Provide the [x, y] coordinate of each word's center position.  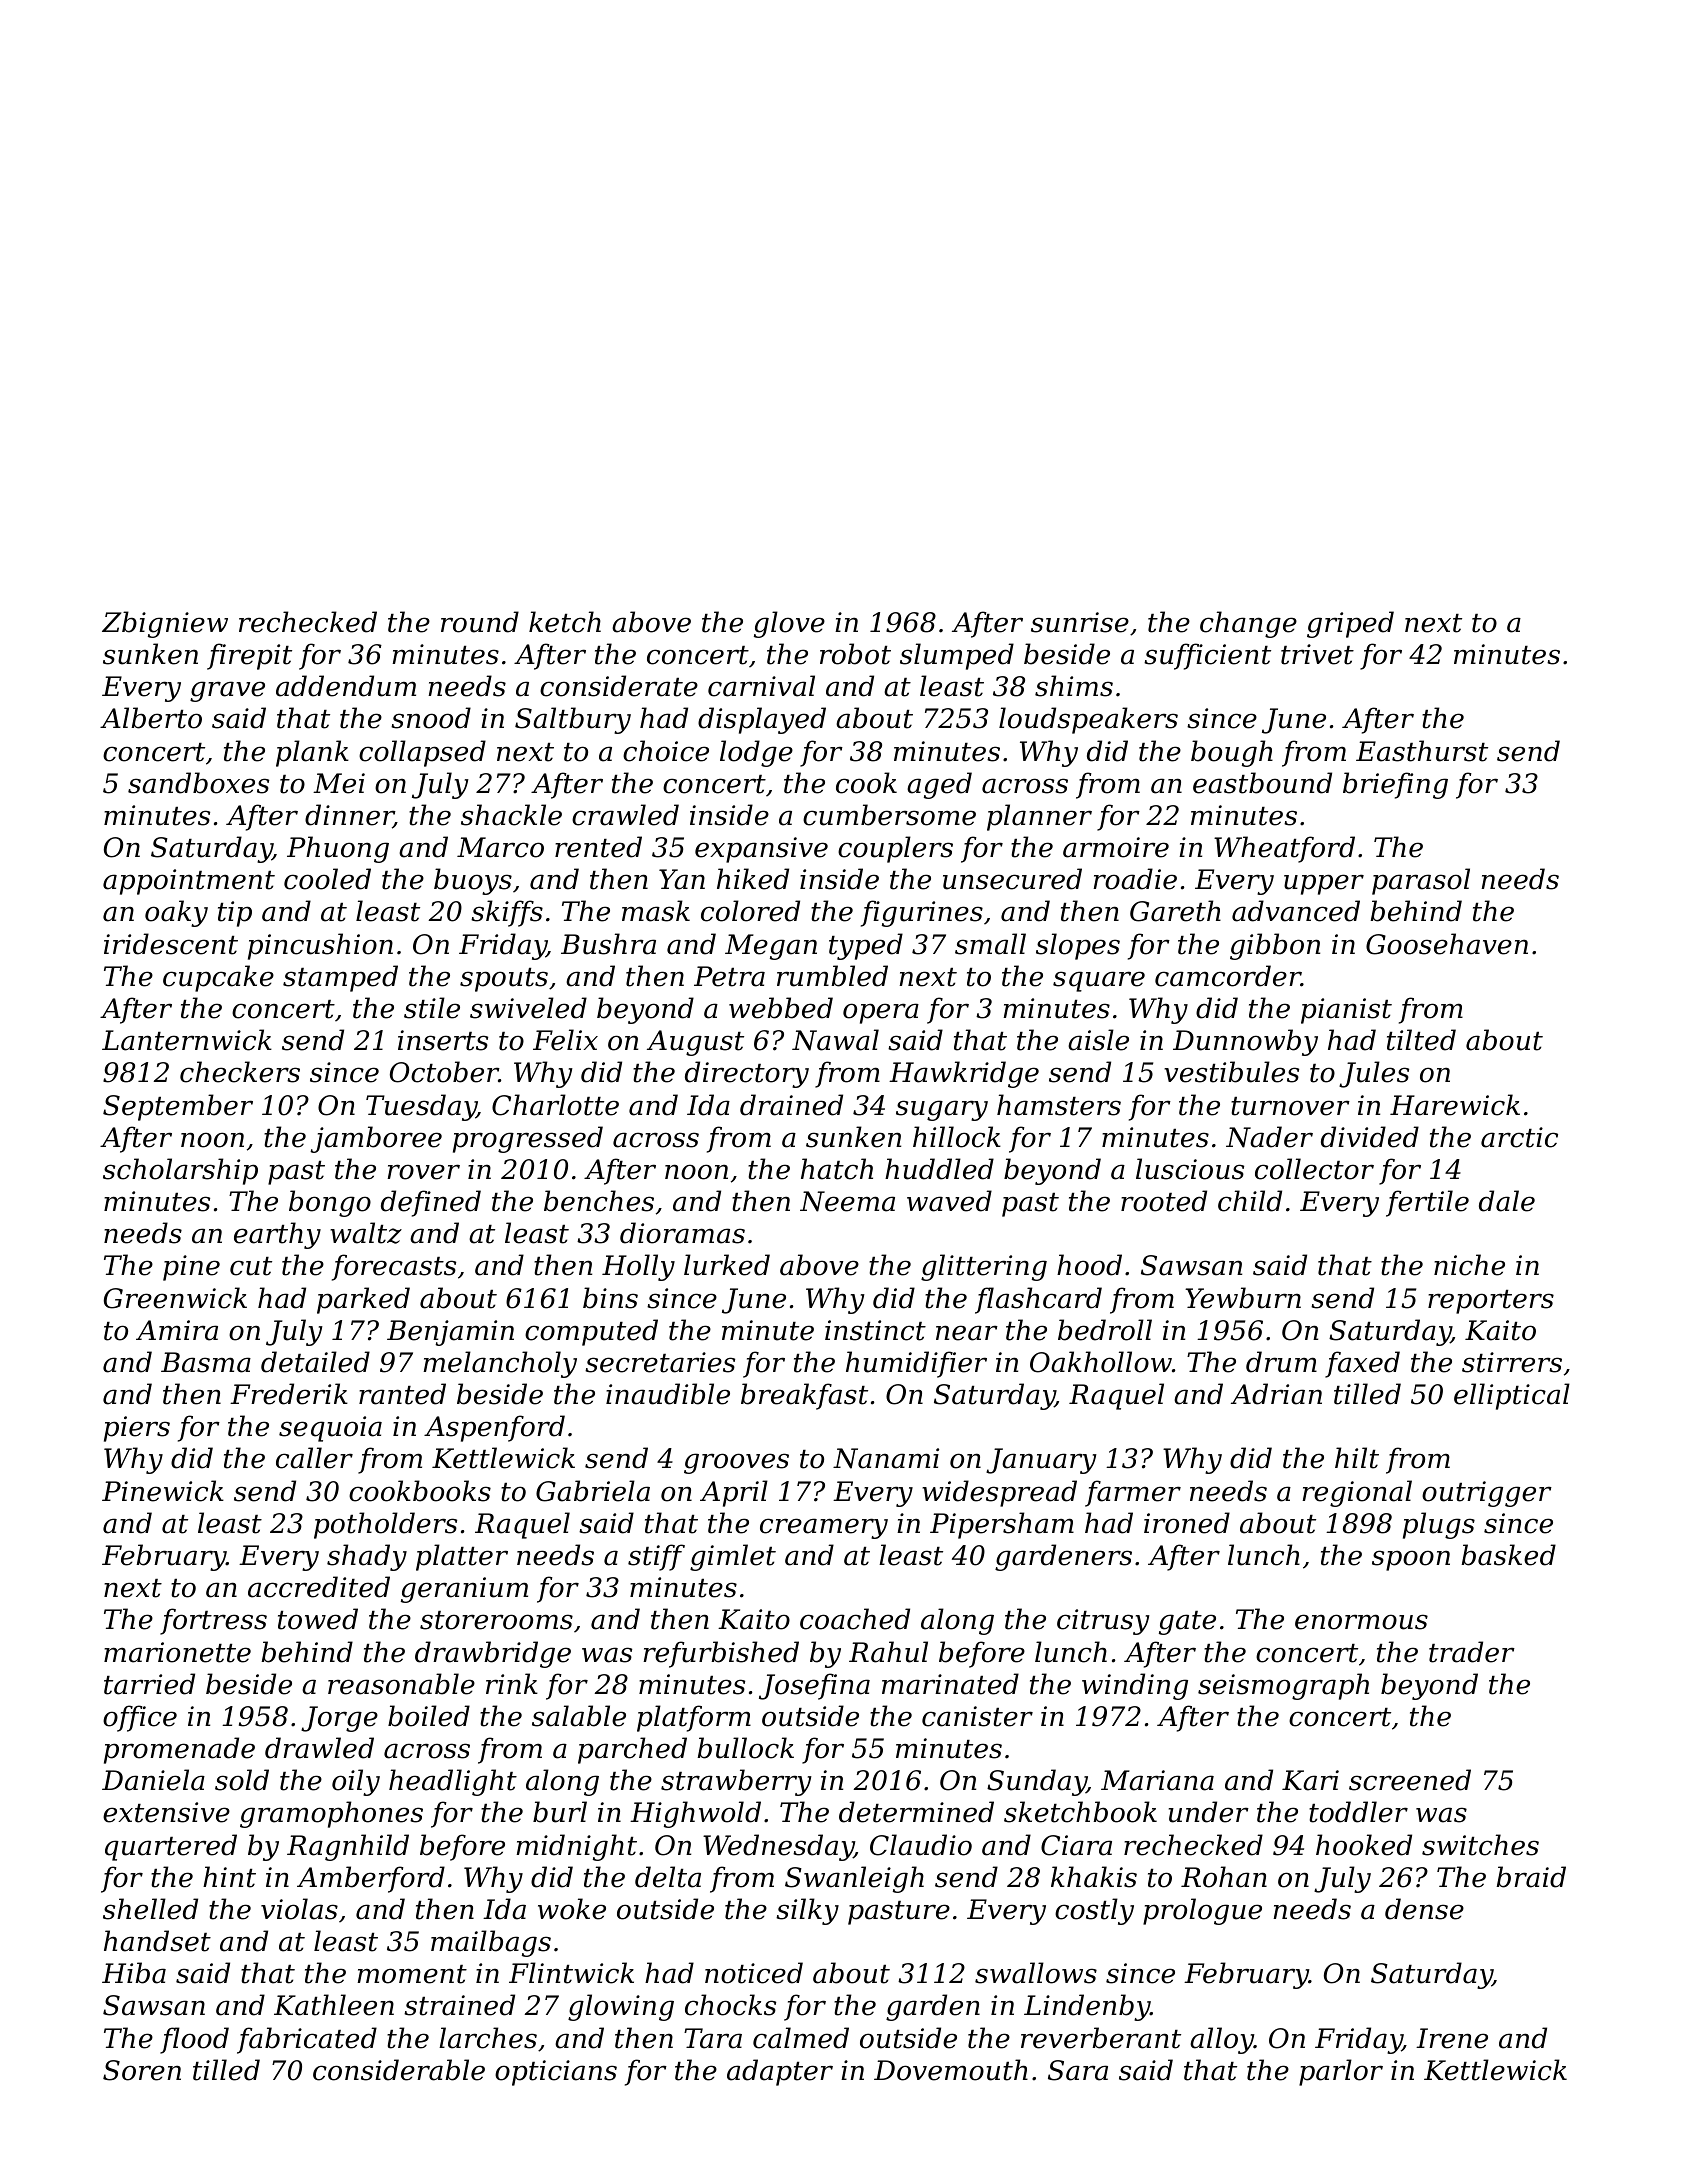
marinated [950, 1684]
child [1250, 1201]
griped [1350, 624]
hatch [837, 1169]
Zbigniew [165, 624]
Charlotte [555, 1105]
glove [789, 624]
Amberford [371, 1879]
